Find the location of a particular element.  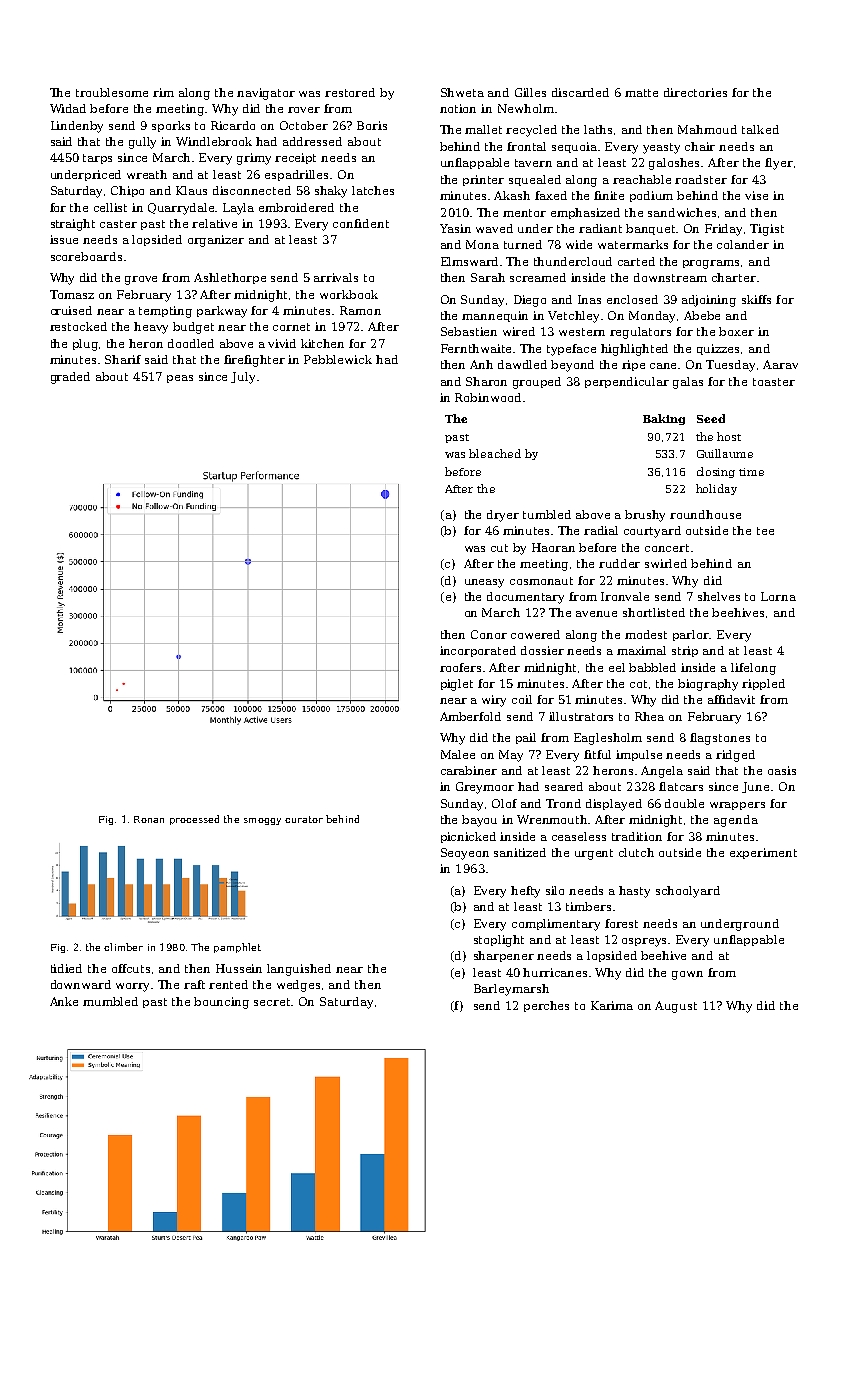

navigator is located at coordinates (266, 94).
